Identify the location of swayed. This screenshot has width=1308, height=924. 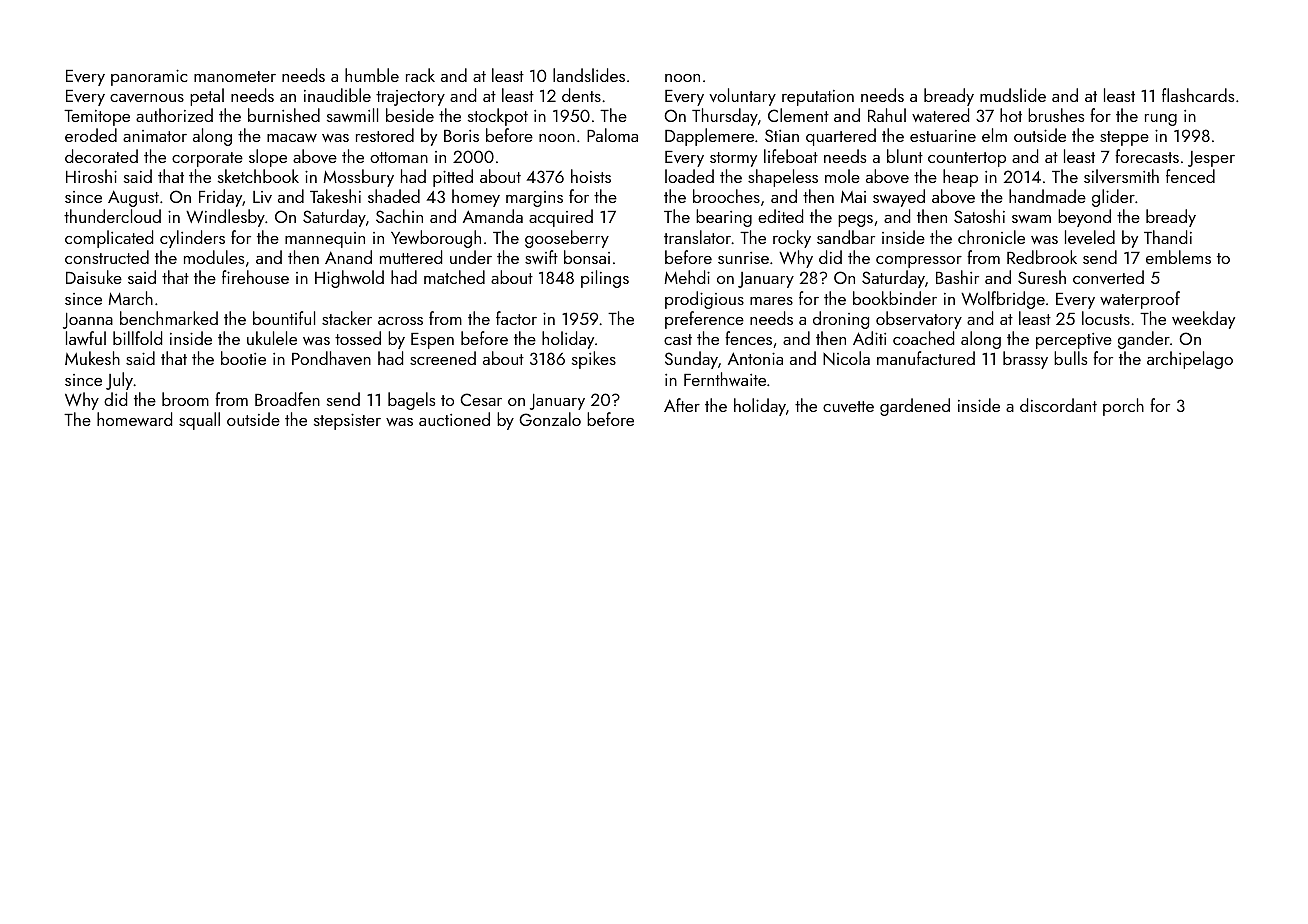
(899, 198).
